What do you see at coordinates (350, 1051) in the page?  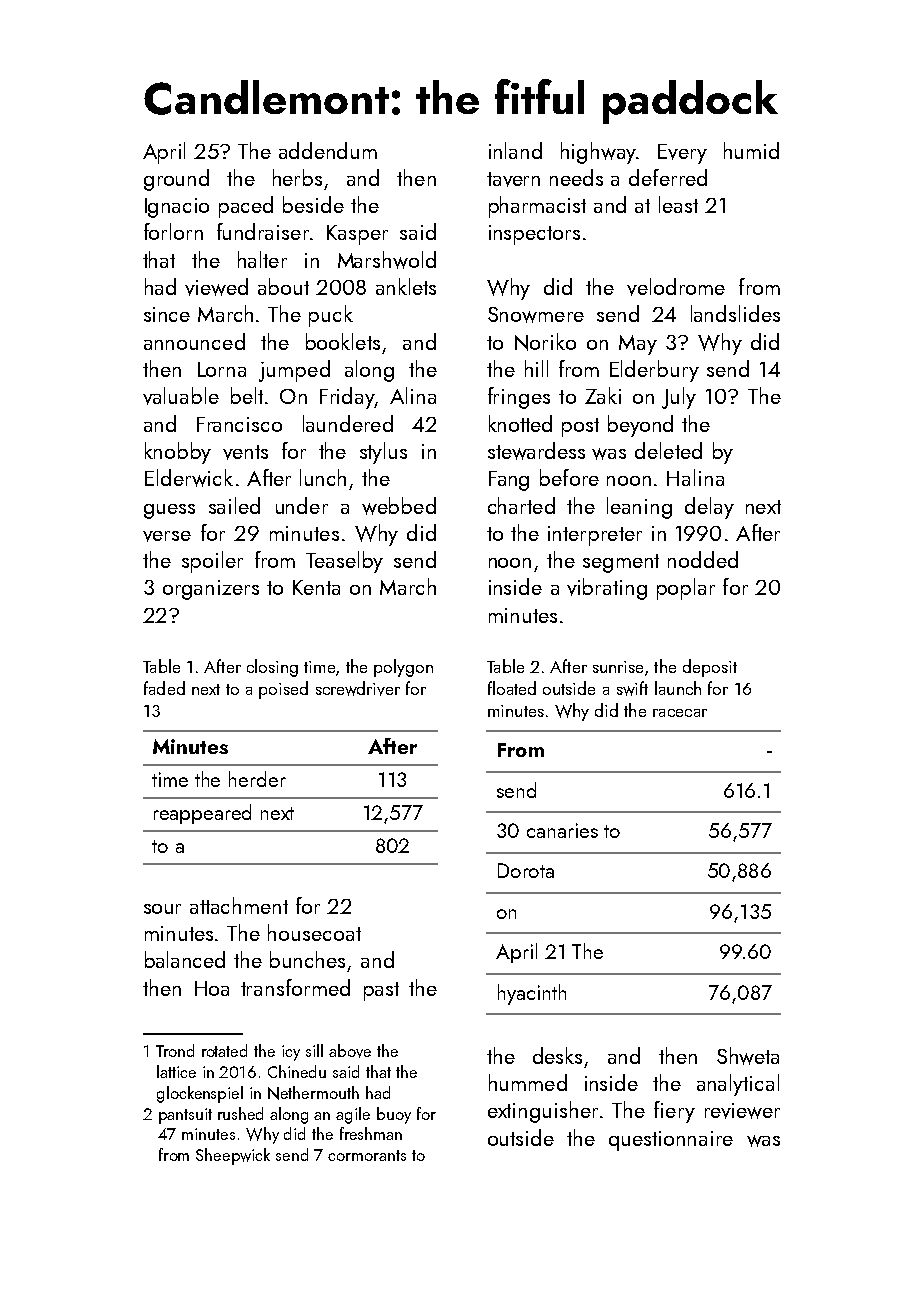 I see `above` at bounding box center [350, 1051].
